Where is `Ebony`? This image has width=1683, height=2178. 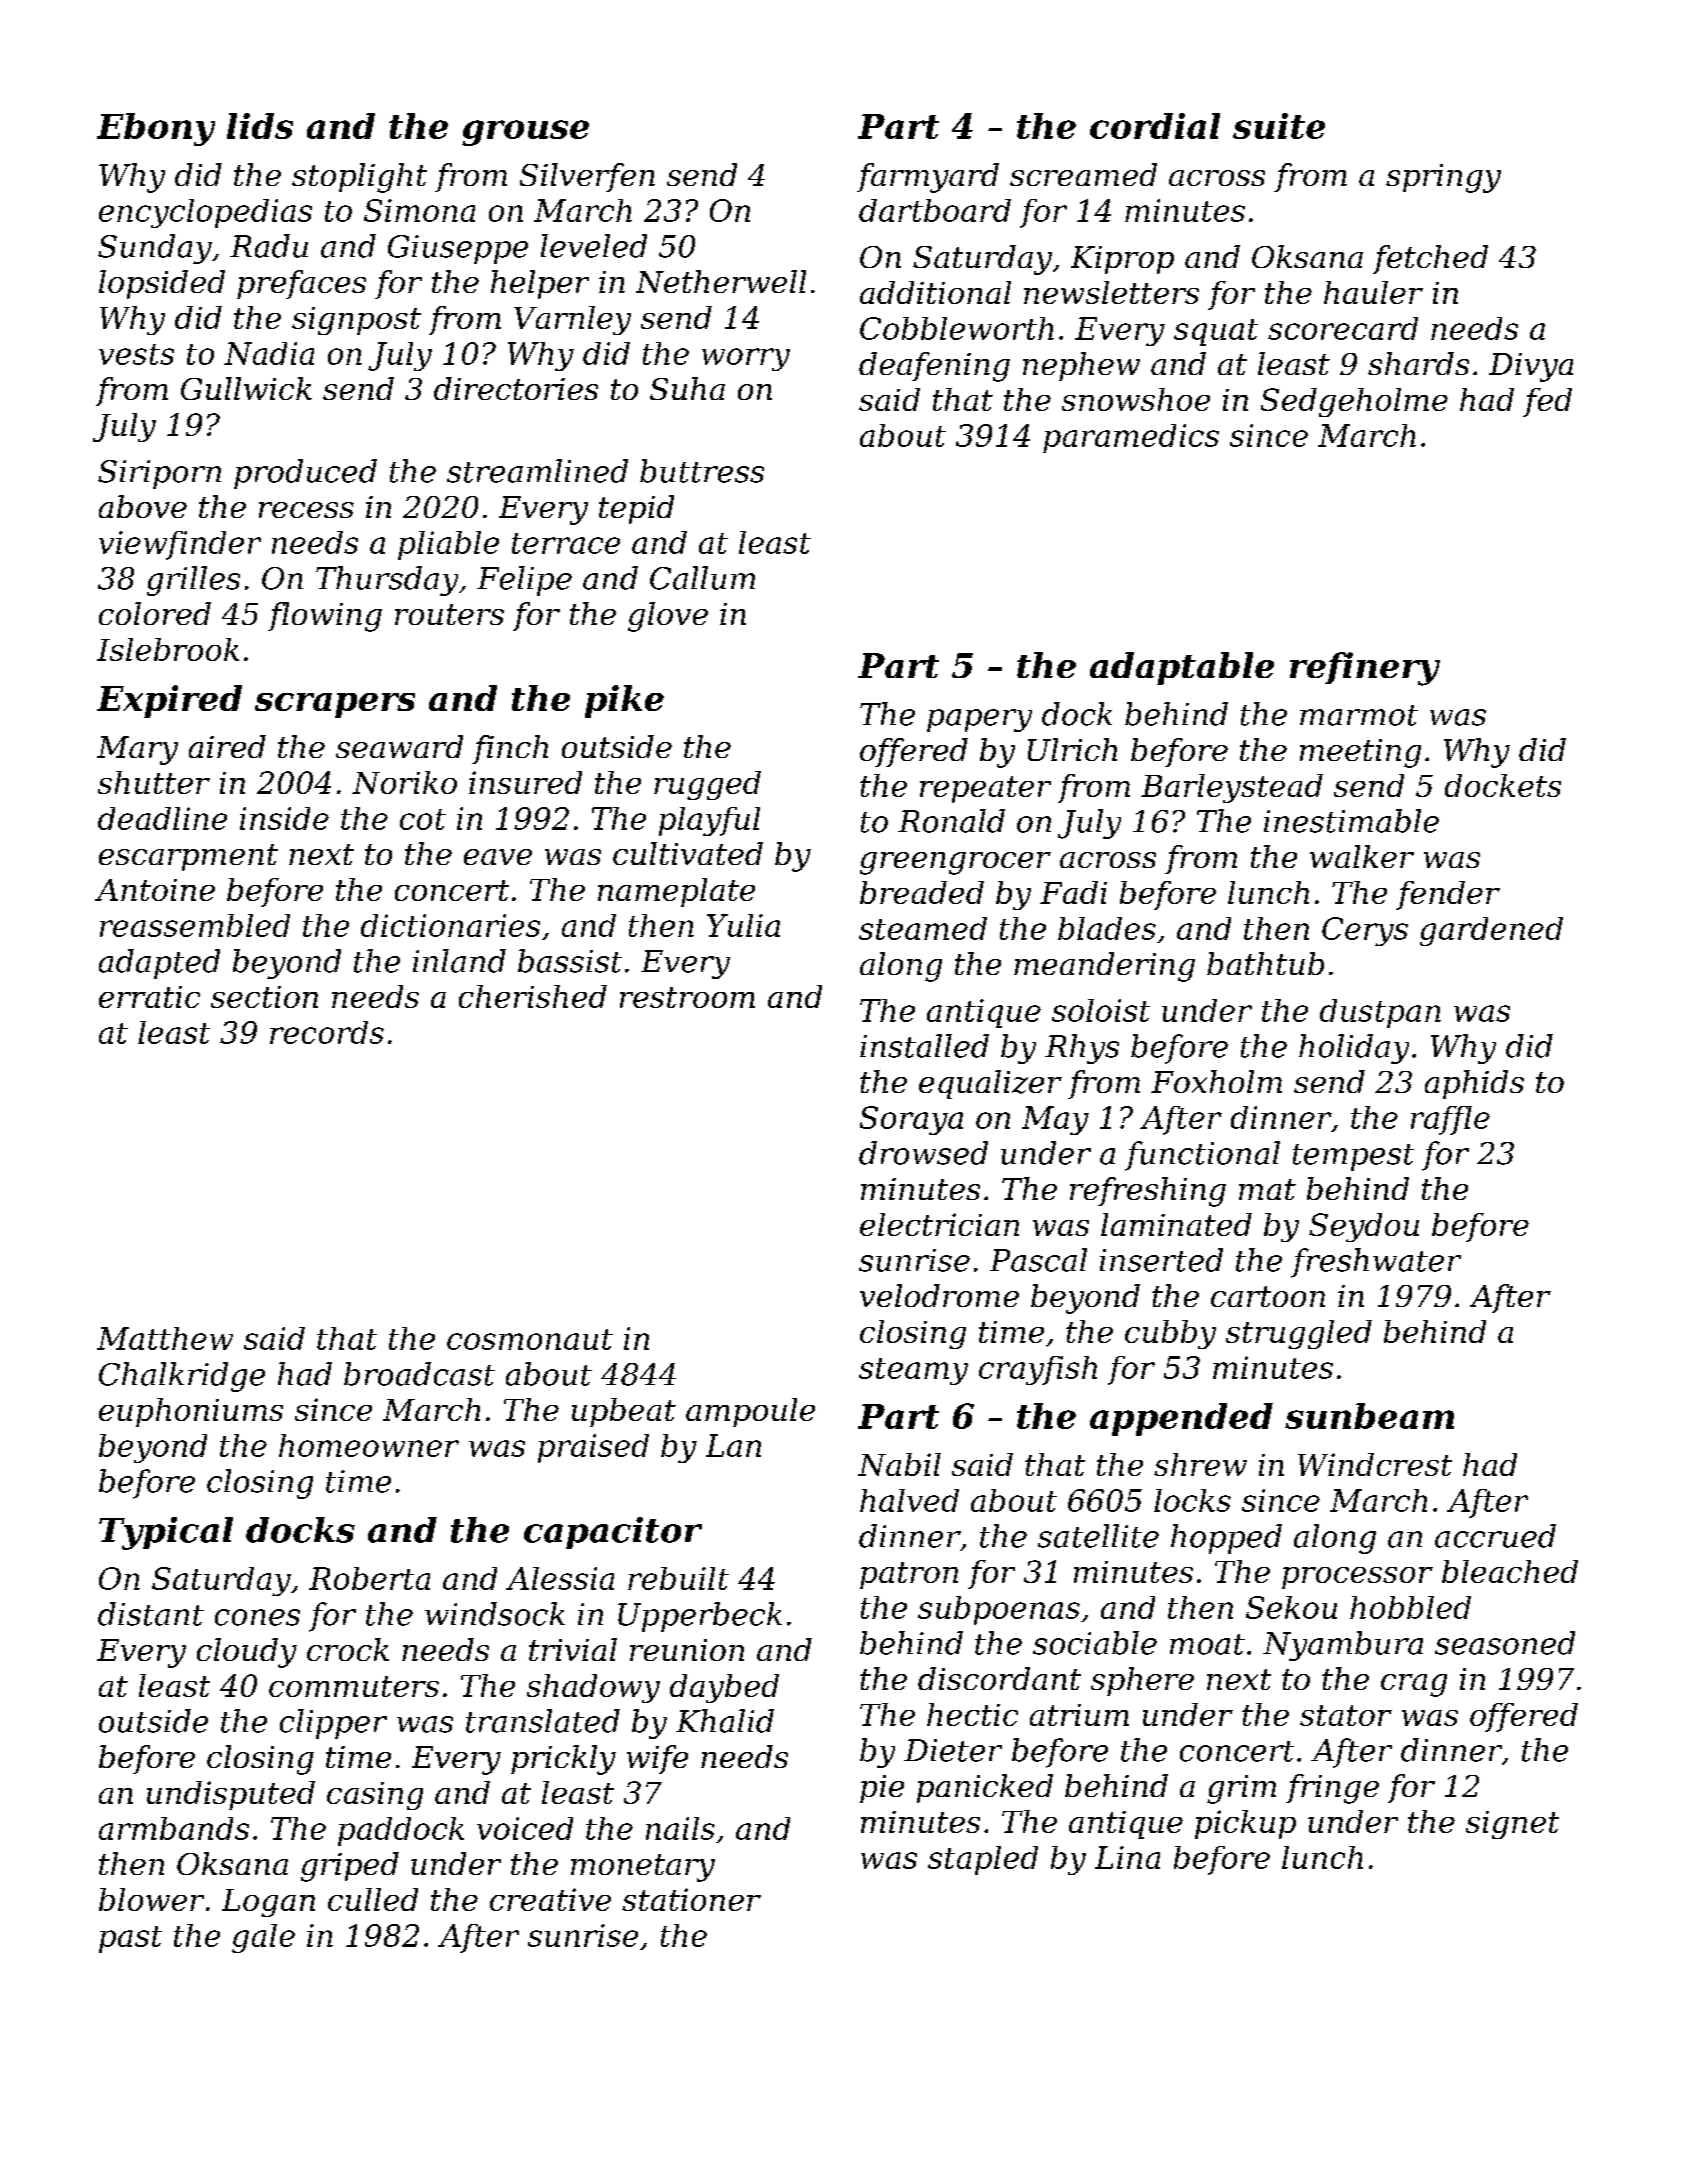 Ebony is located at coordinates (156, 129).
